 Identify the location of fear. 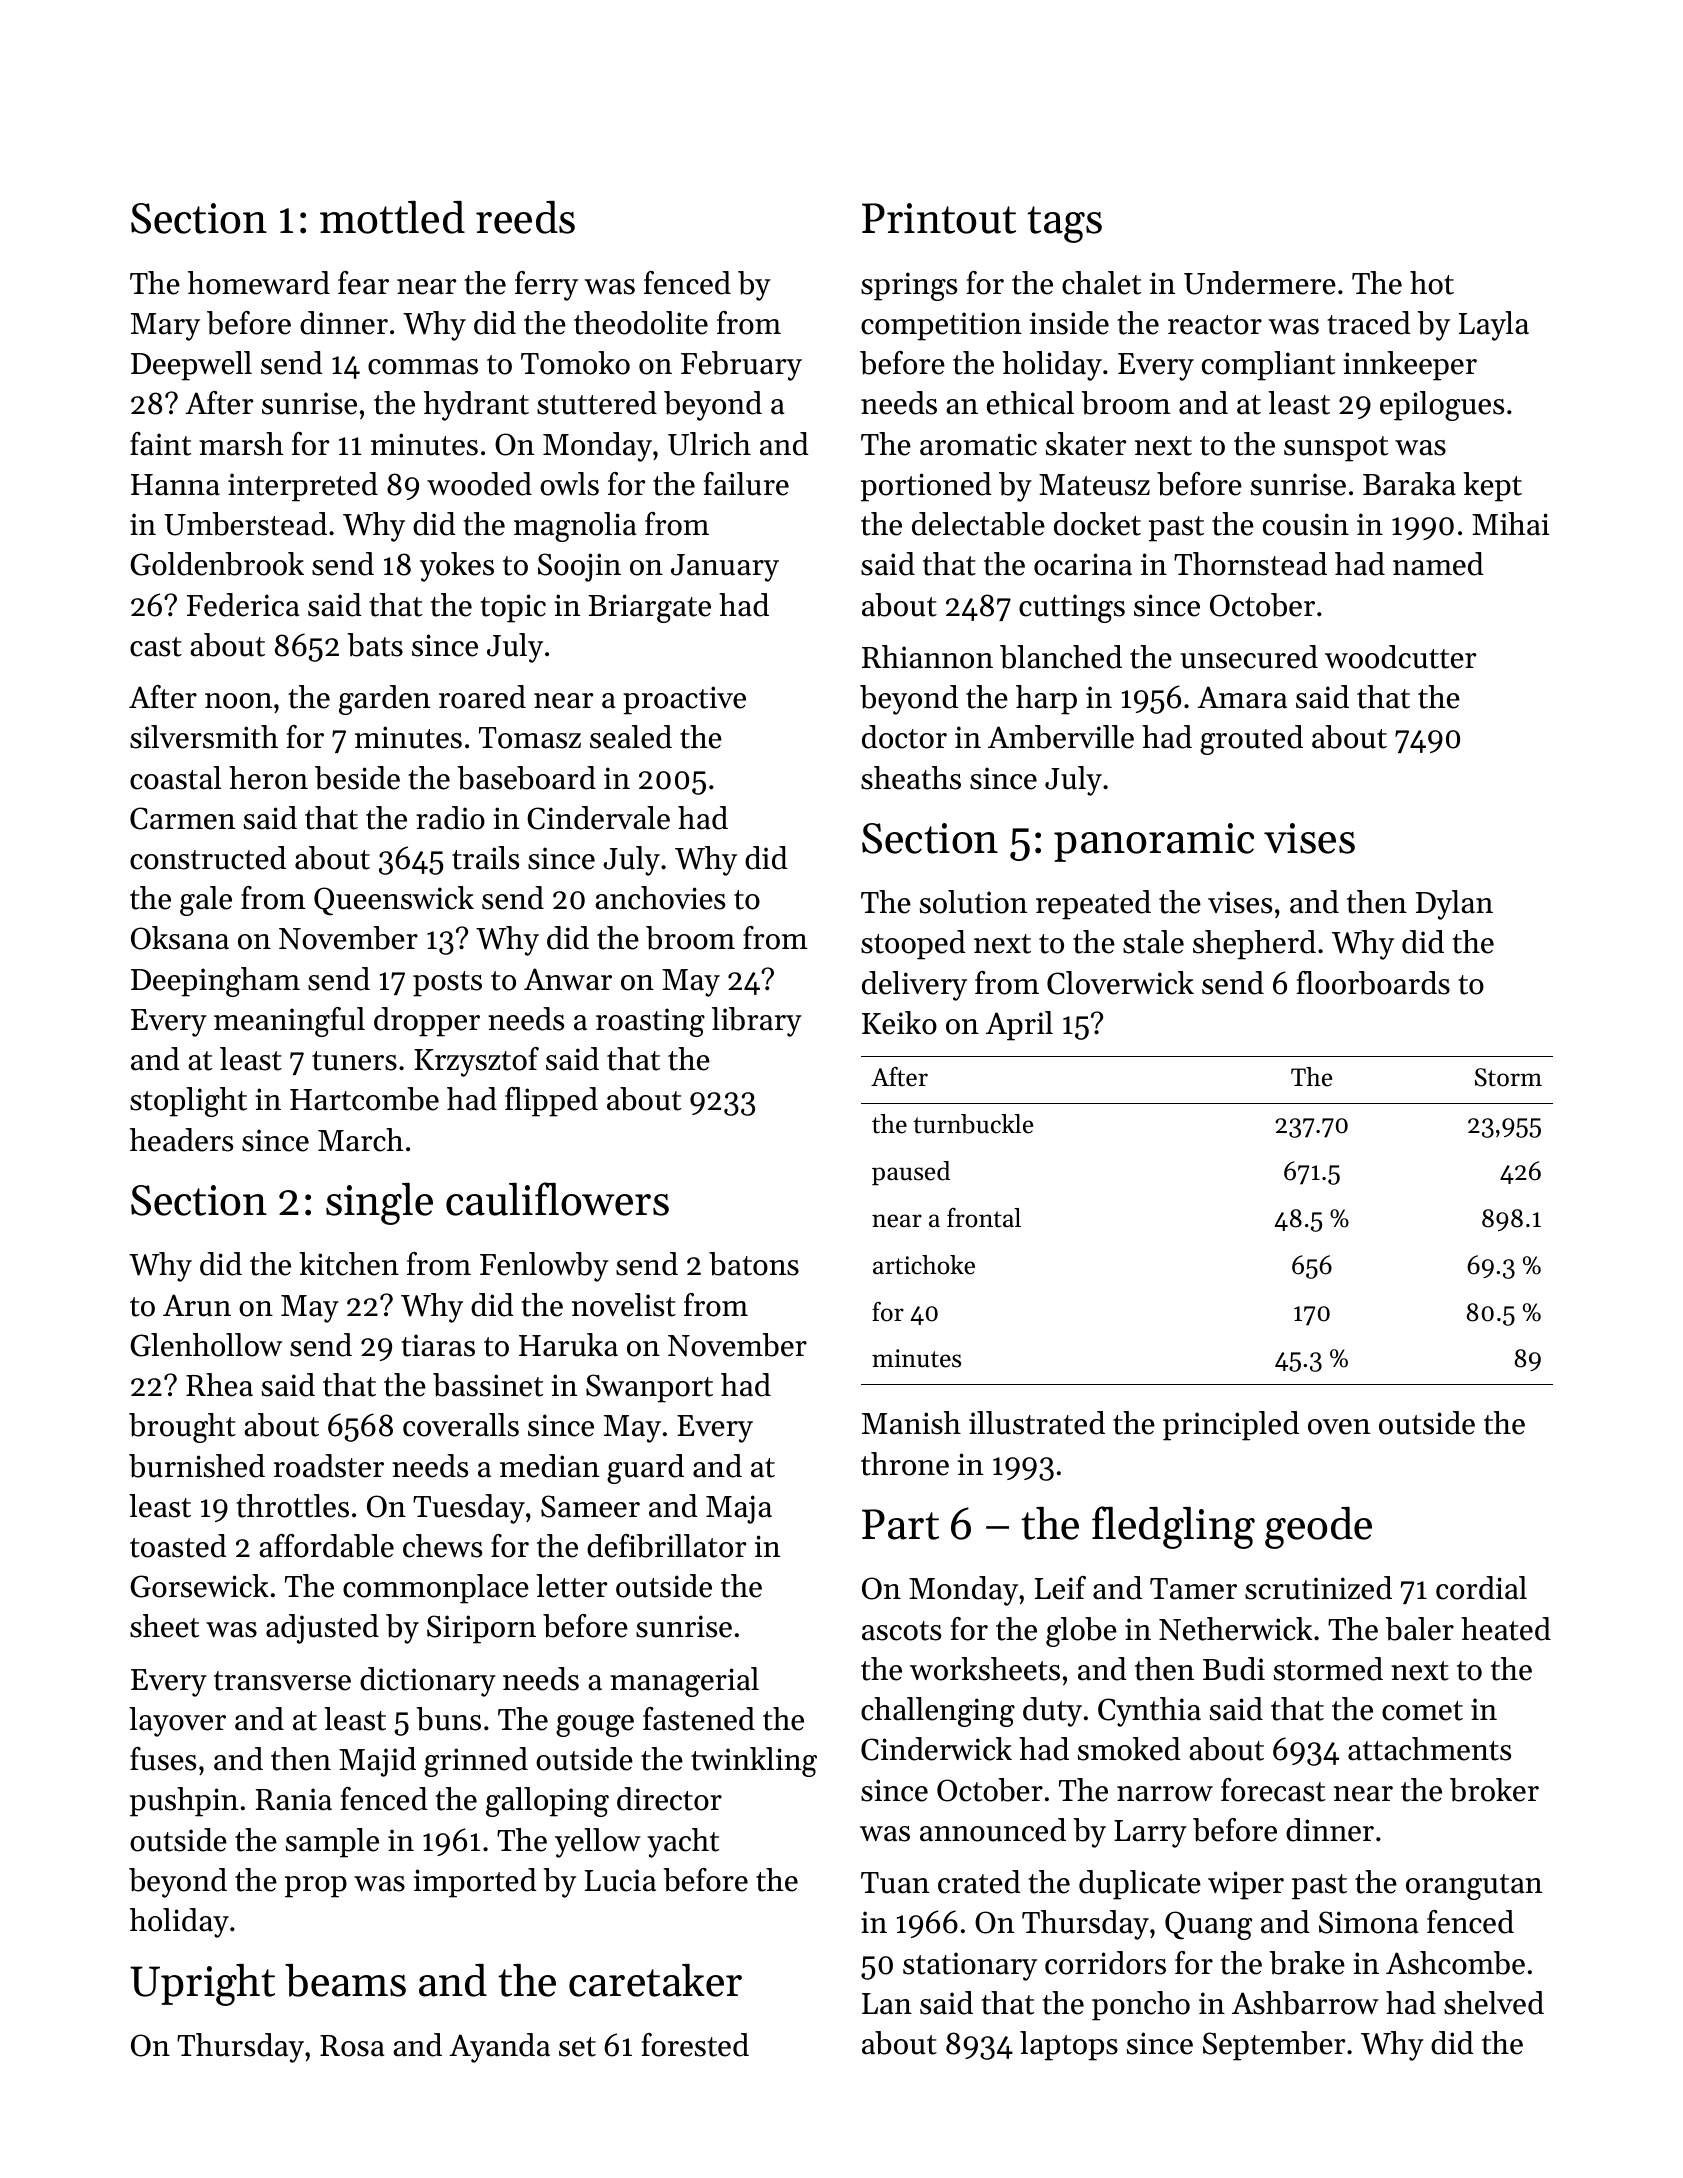
(363, 283).
